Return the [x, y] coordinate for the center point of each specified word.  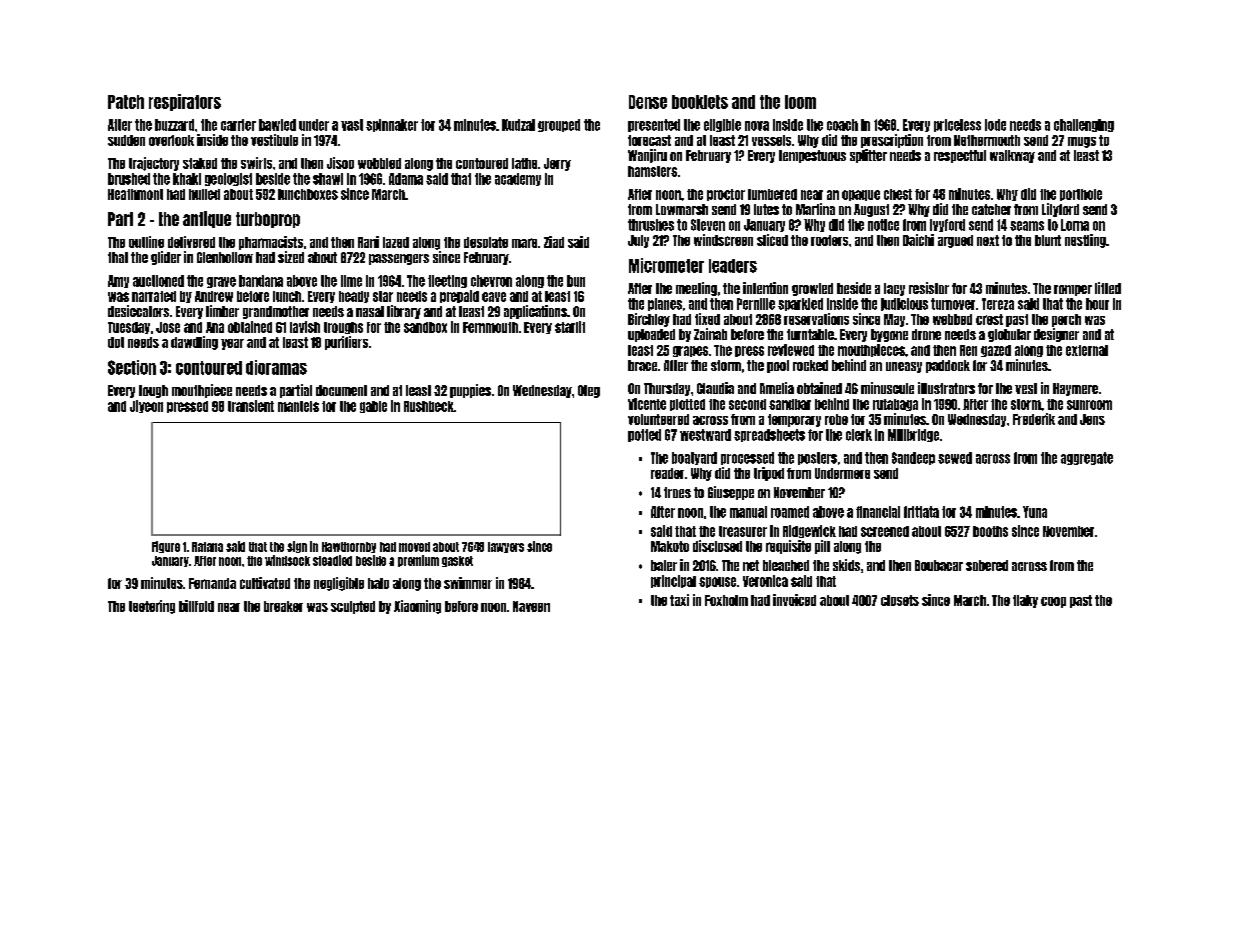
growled [812, 289]
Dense [648, 102]
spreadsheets [769, 435]
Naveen [531, 606]
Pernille [756, 304]
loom [800, 102]
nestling [1085, 241]
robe [836, 419]
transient [251, 406]
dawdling [194, 343]
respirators [185, 102]
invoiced [794, 600]
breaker [283, 606]
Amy [118, 281]
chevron [491, 281]
